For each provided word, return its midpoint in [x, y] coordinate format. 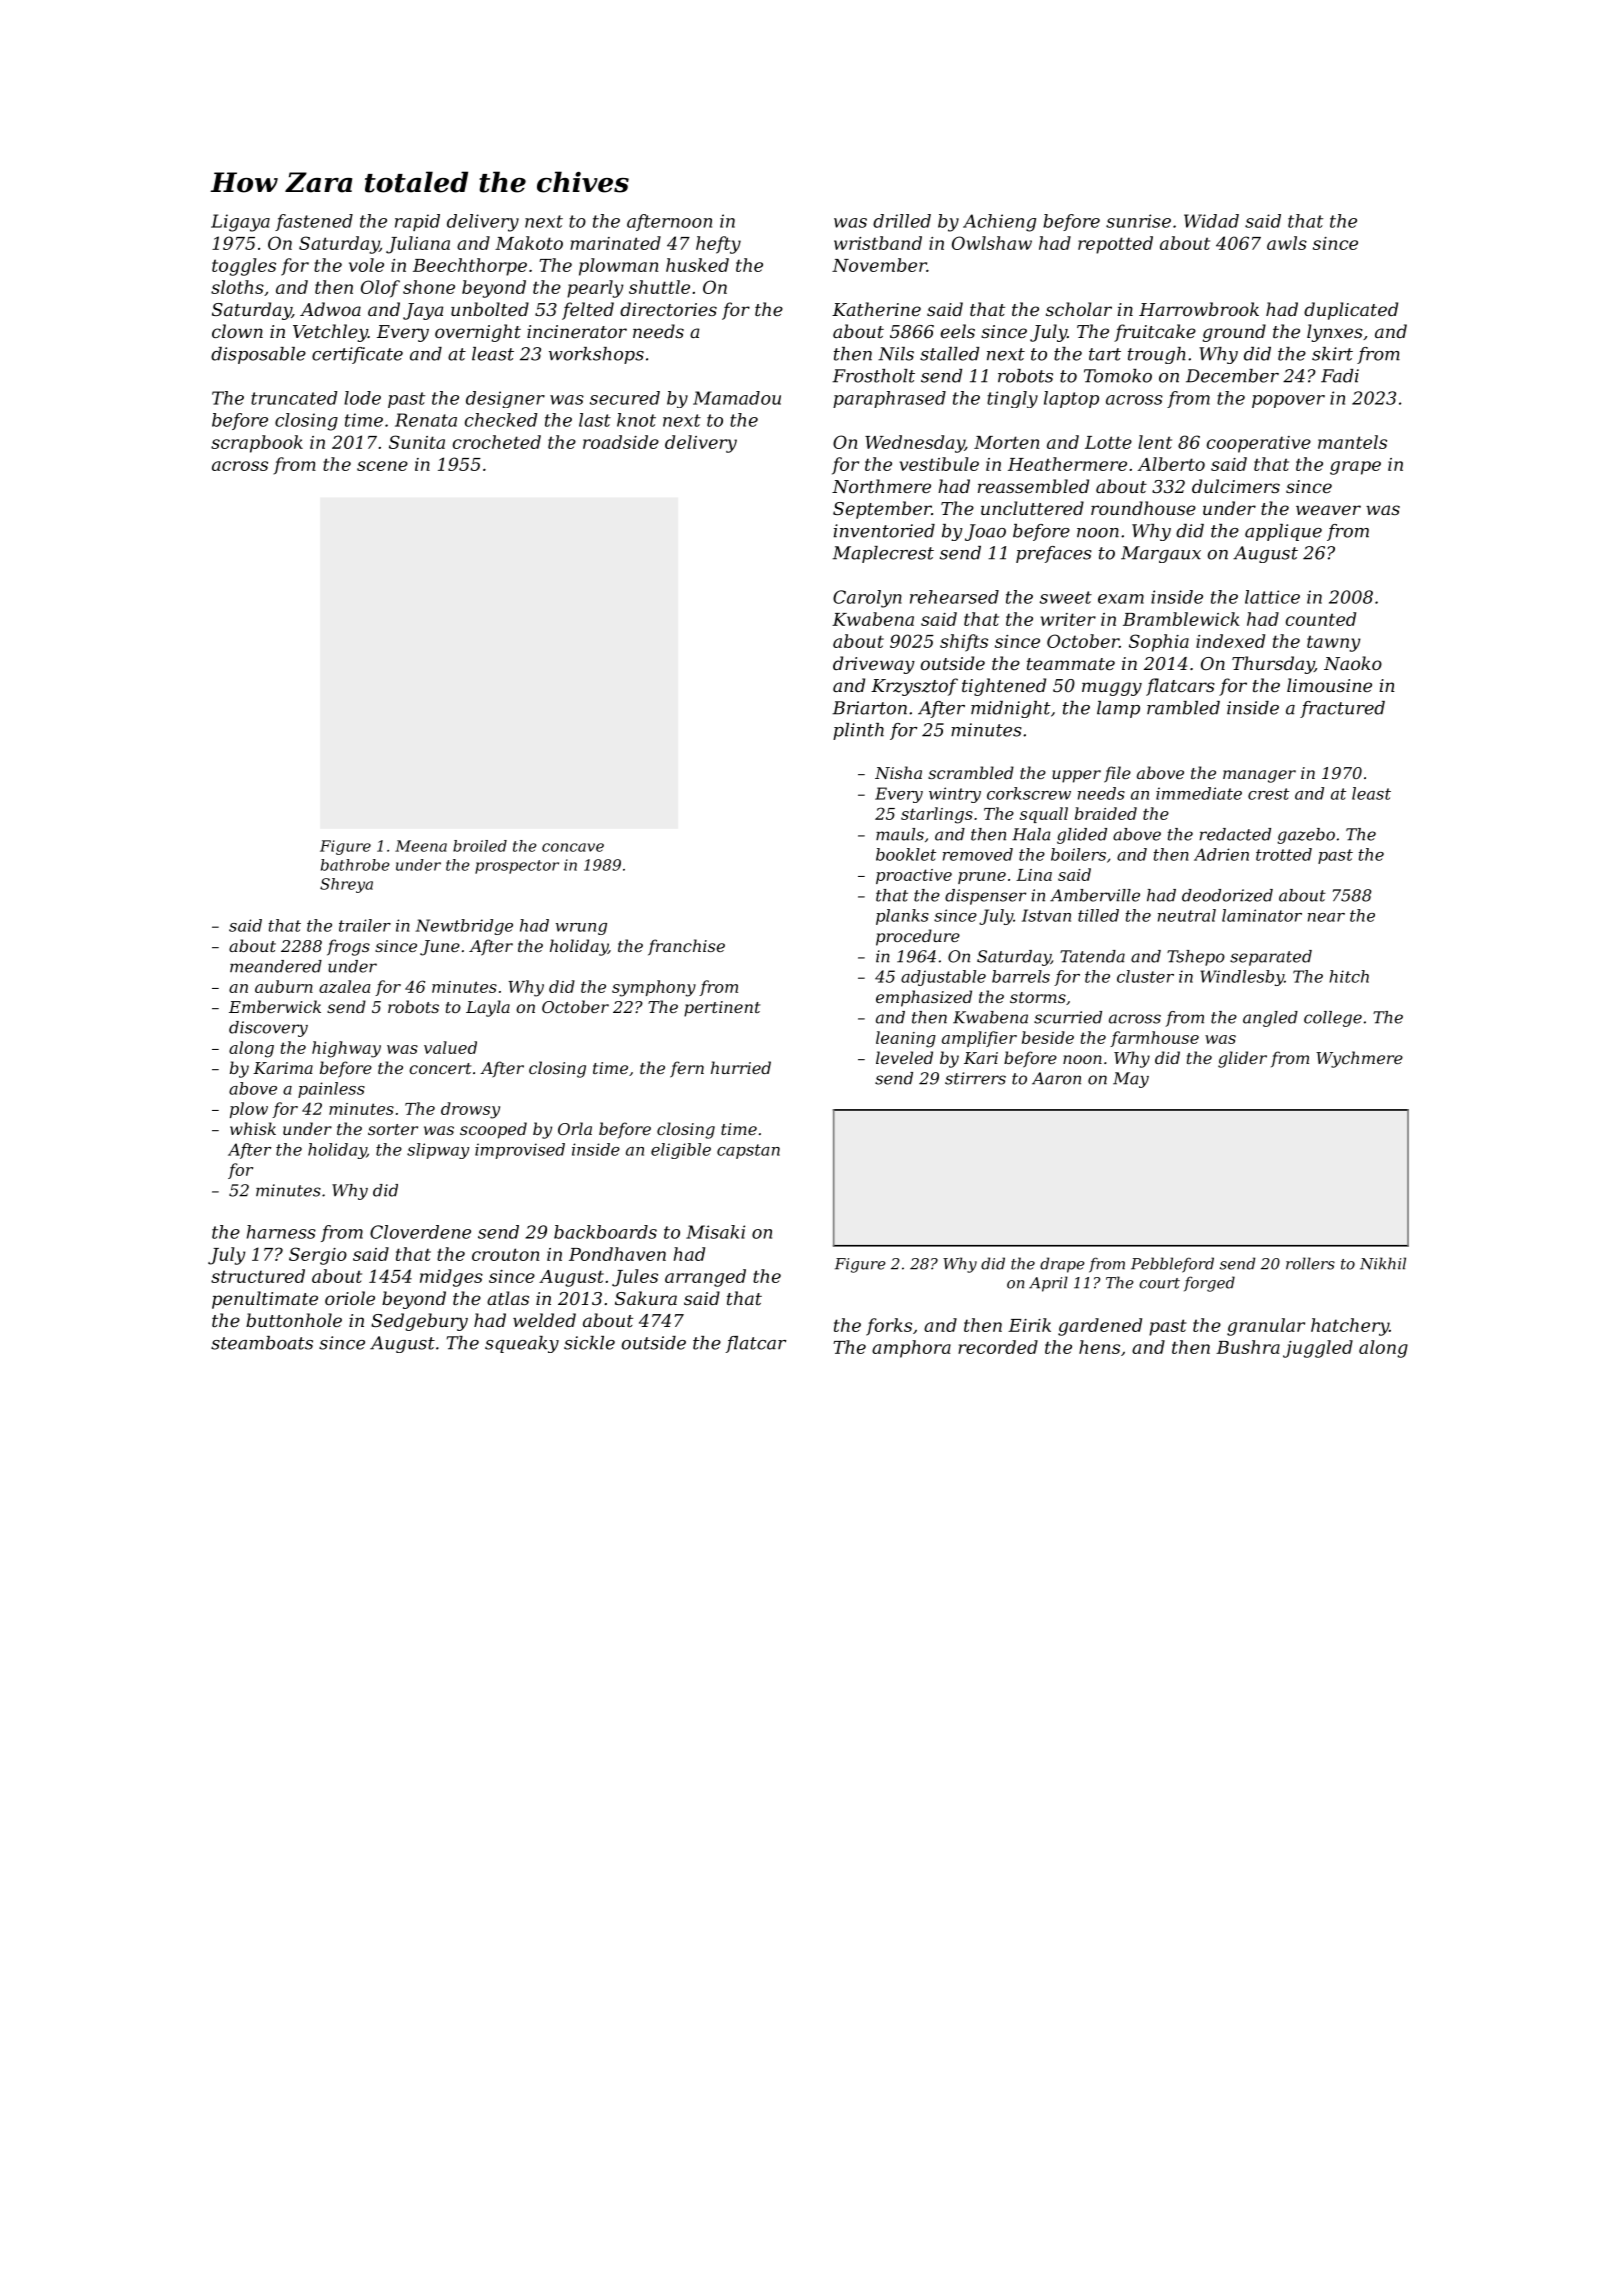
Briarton [869, 708]
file [1117, 774]
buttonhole [294, 1320]
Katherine [876, 309]
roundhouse [1143, 508]
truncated [294, 398]
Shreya [346, 885]
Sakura [646, 1298]
